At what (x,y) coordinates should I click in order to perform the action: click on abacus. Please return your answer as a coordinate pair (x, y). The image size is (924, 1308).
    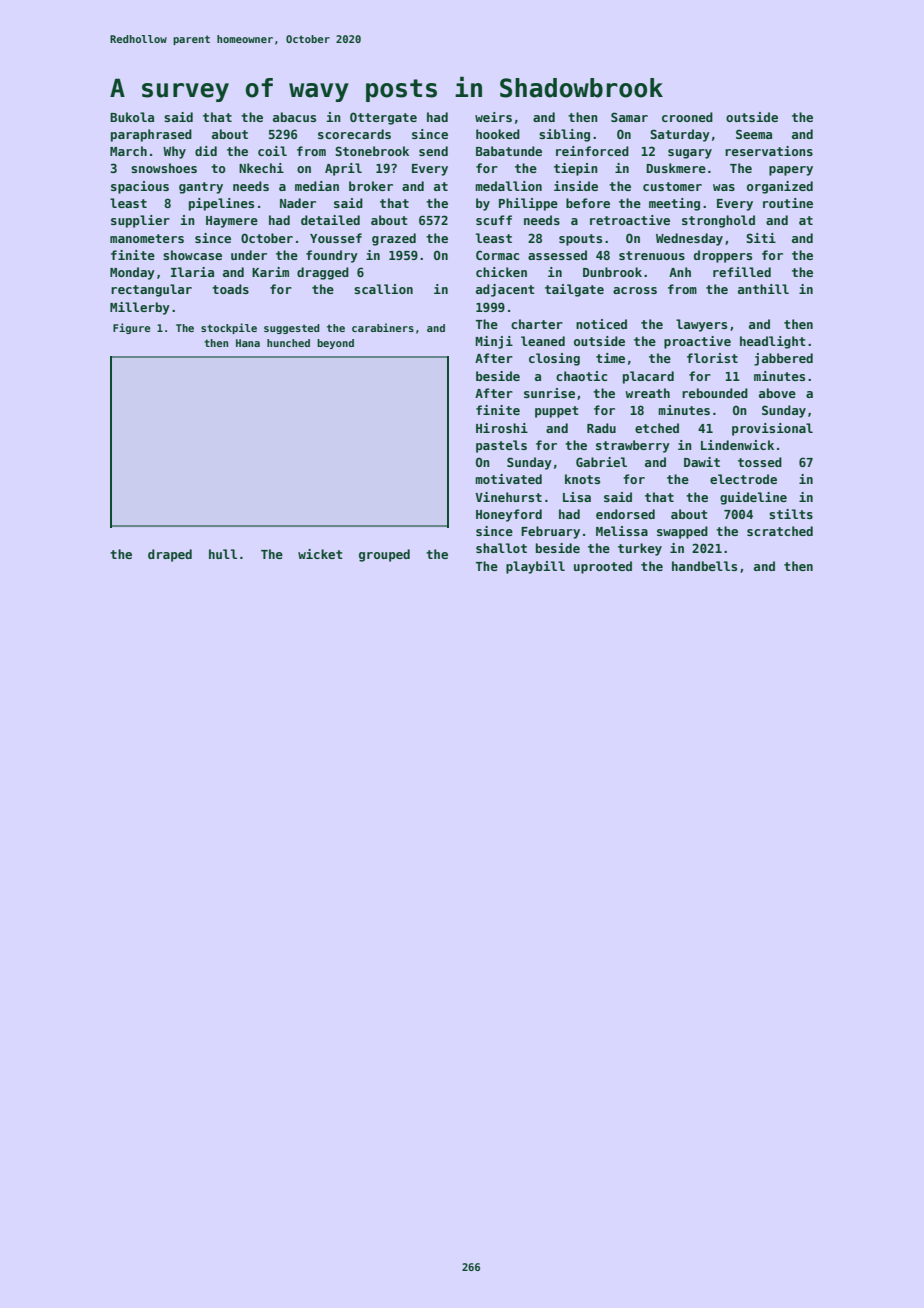
    Looking at the image, I should click on (294, 117).
